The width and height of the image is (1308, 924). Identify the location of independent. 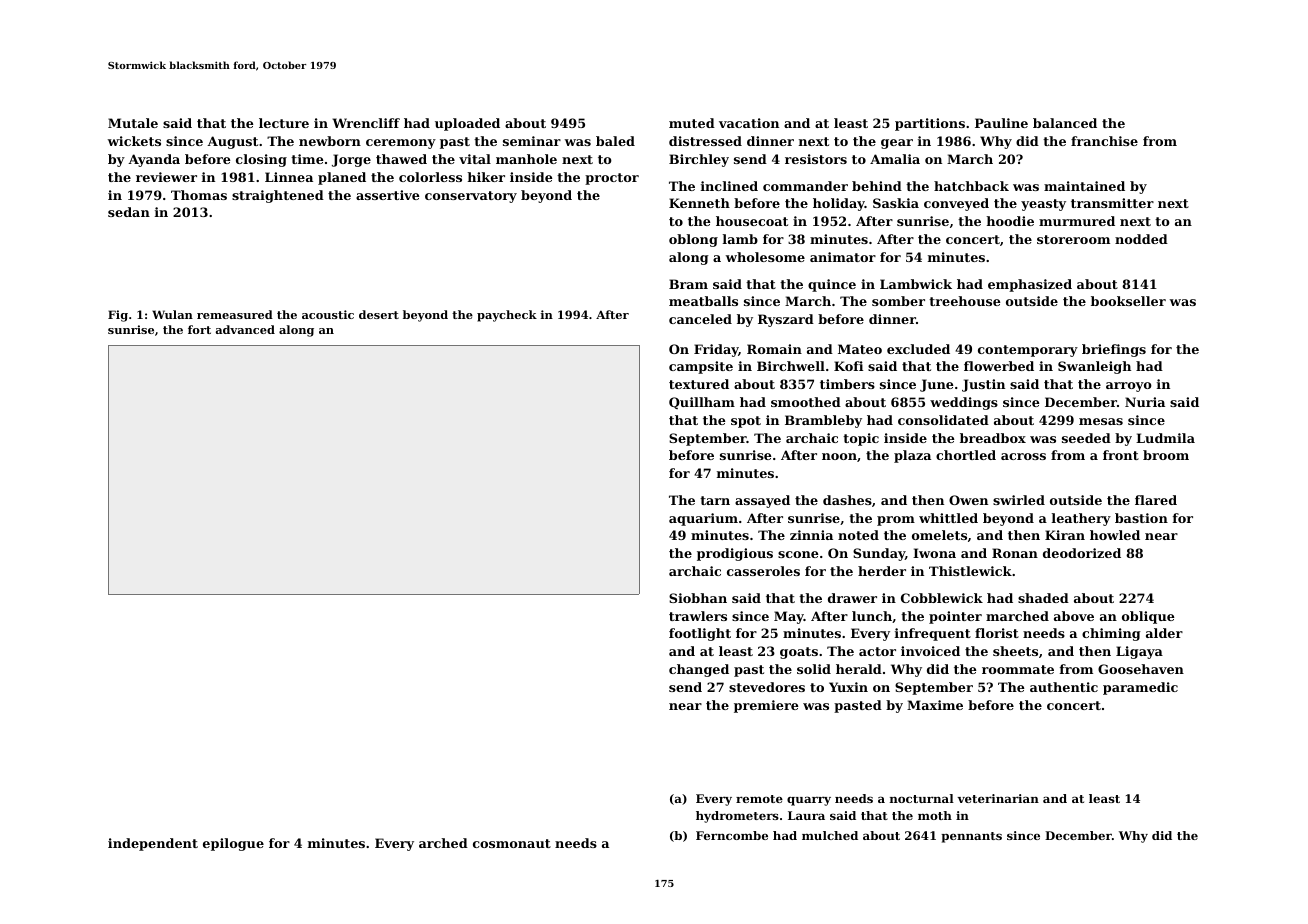
(153, 844).
